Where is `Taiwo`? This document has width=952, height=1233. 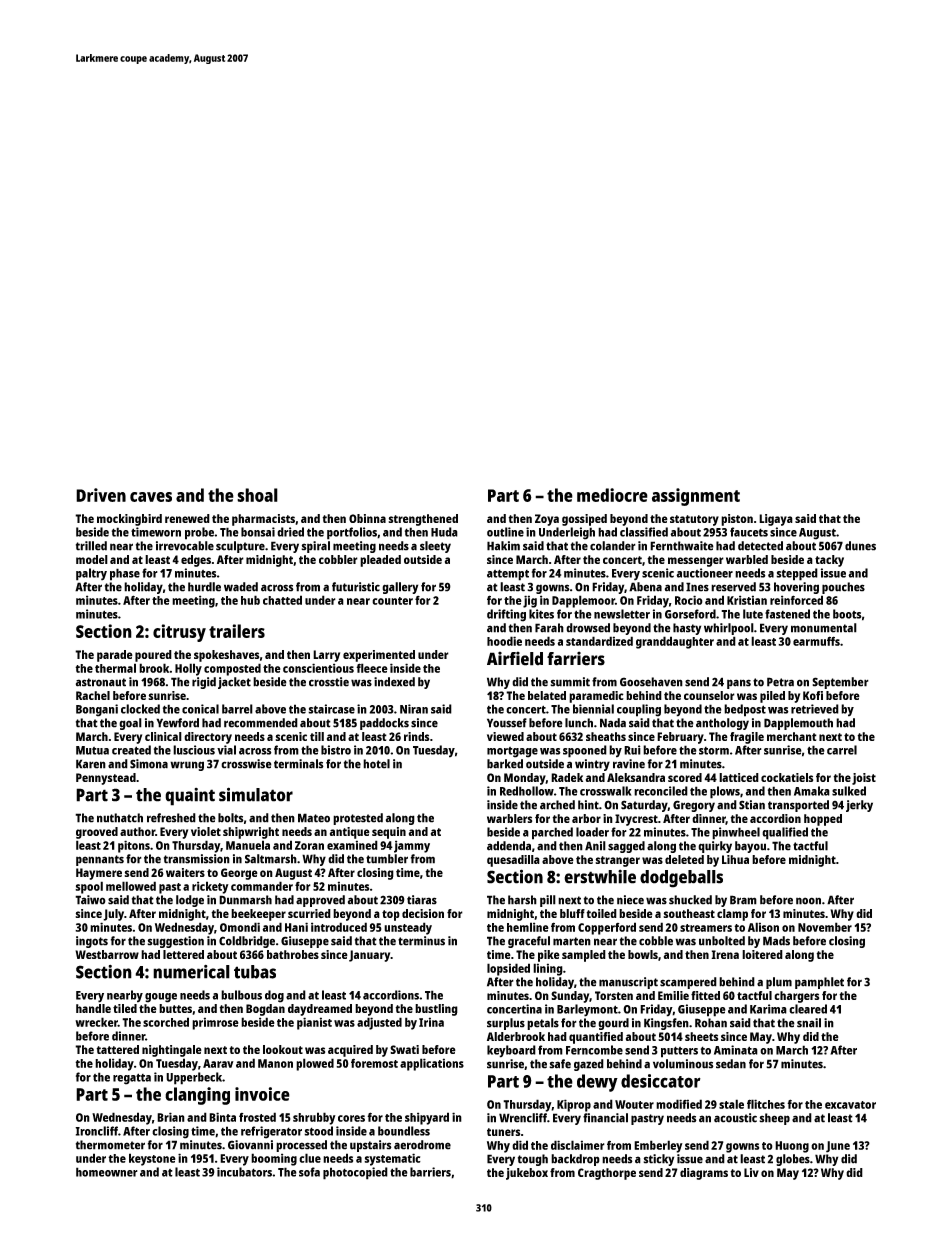 Taiwo is located at coordinates (90, 900).
